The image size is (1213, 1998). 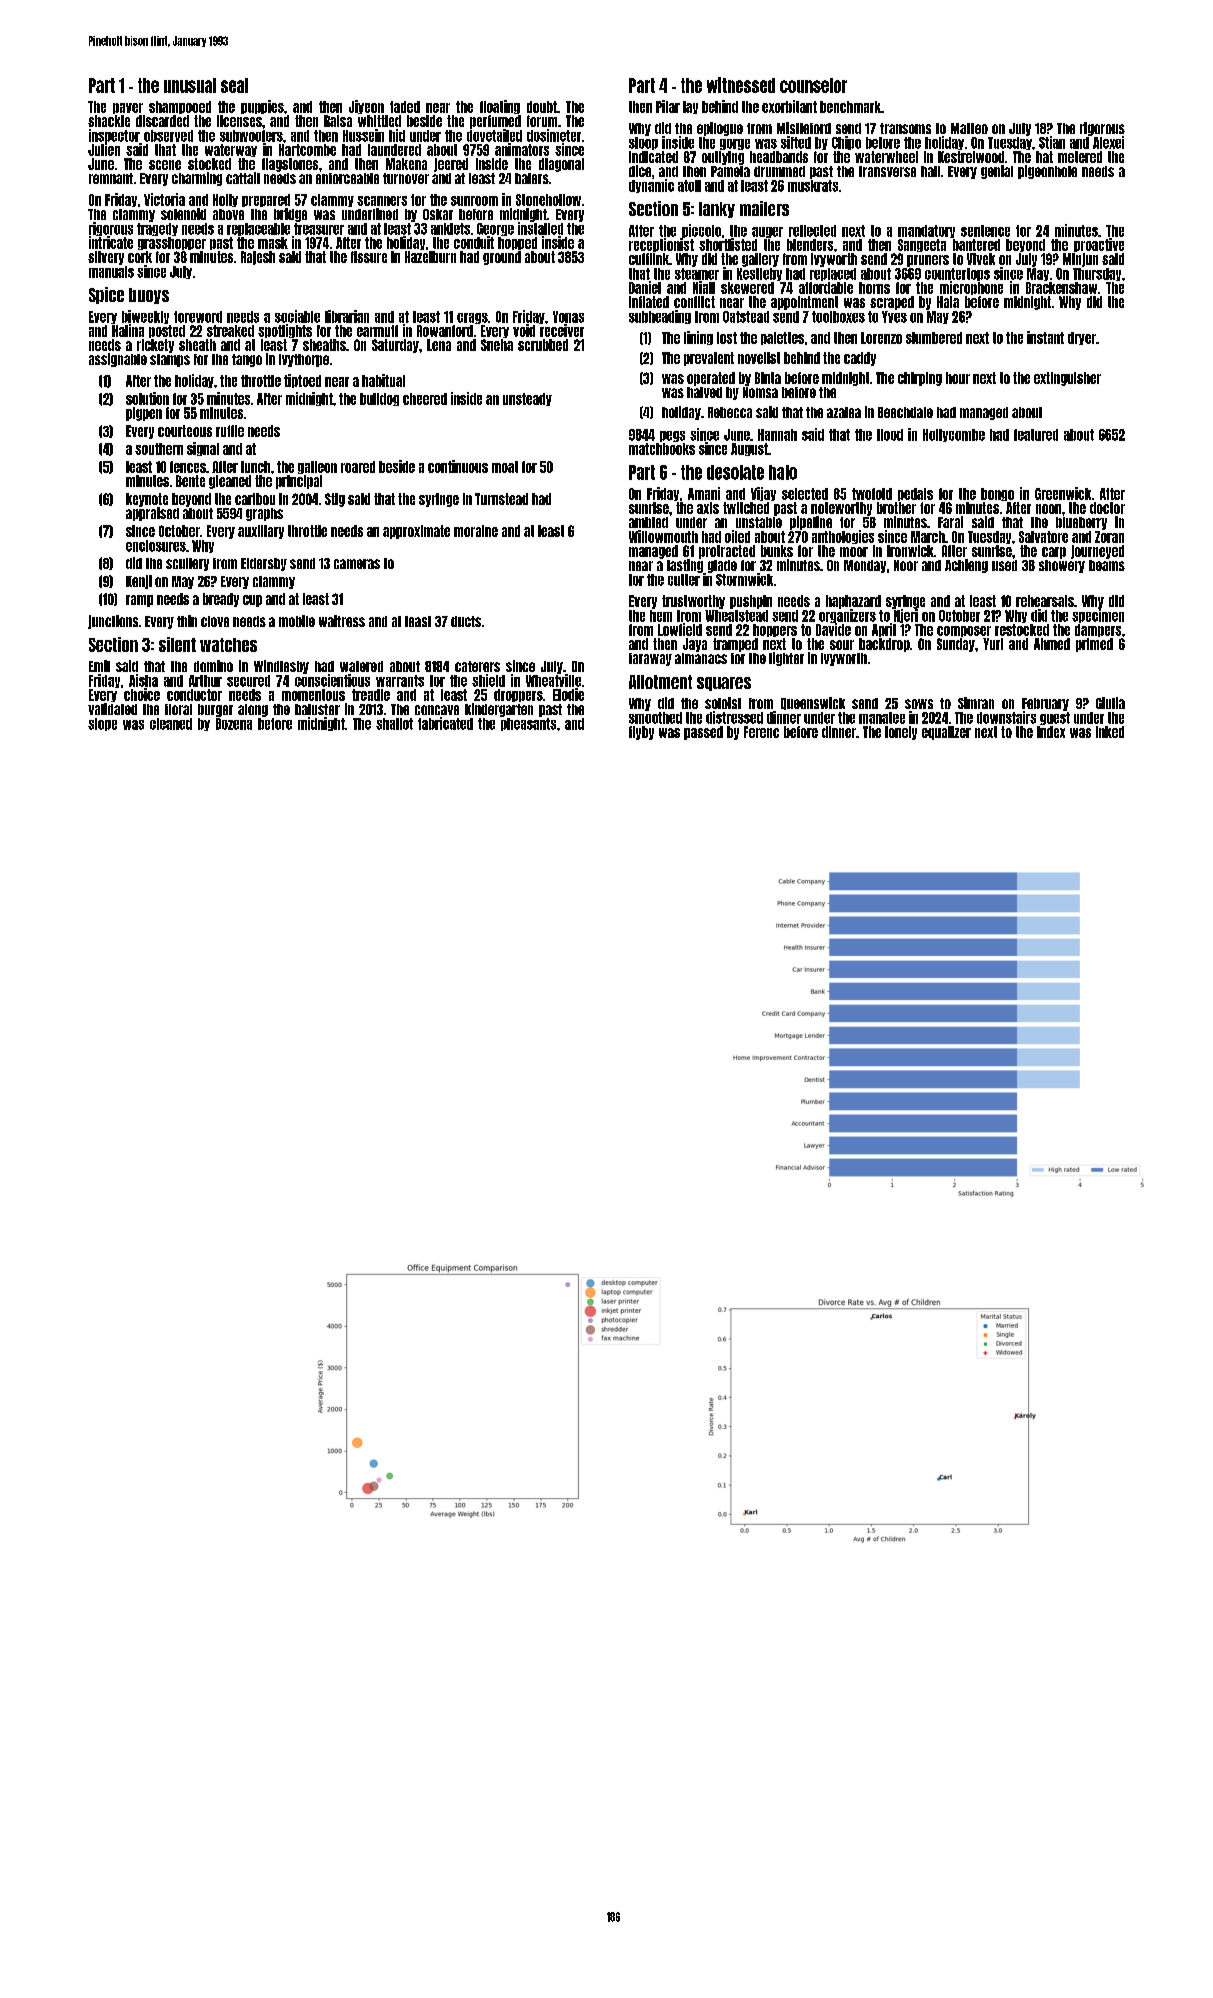 What do you see at coordinates (234, 724) in the screenshot?
I see `Bozena` at bounding box center [234, 724].
